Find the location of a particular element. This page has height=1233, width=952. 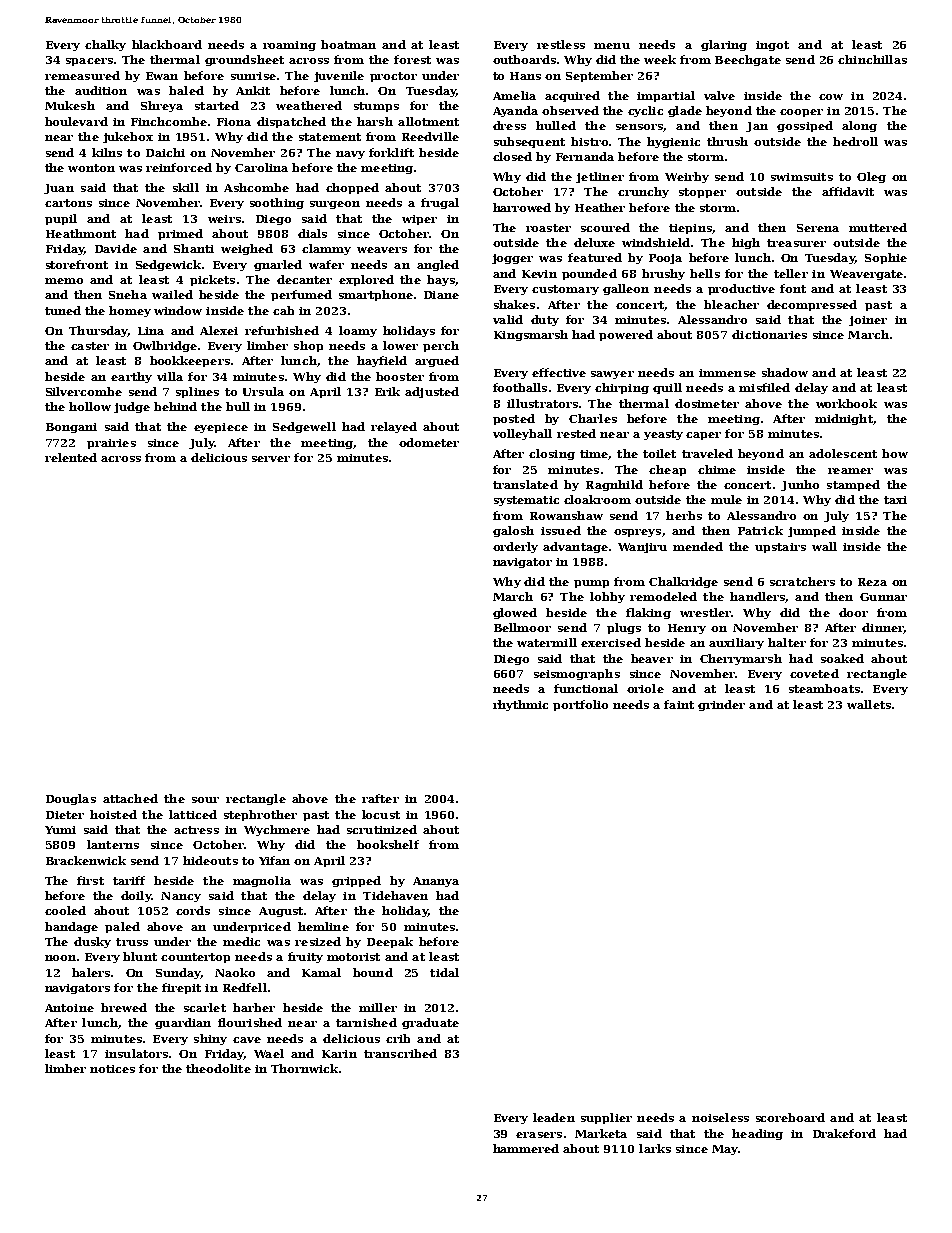

Ananya is located at coordinates (436, 882).
